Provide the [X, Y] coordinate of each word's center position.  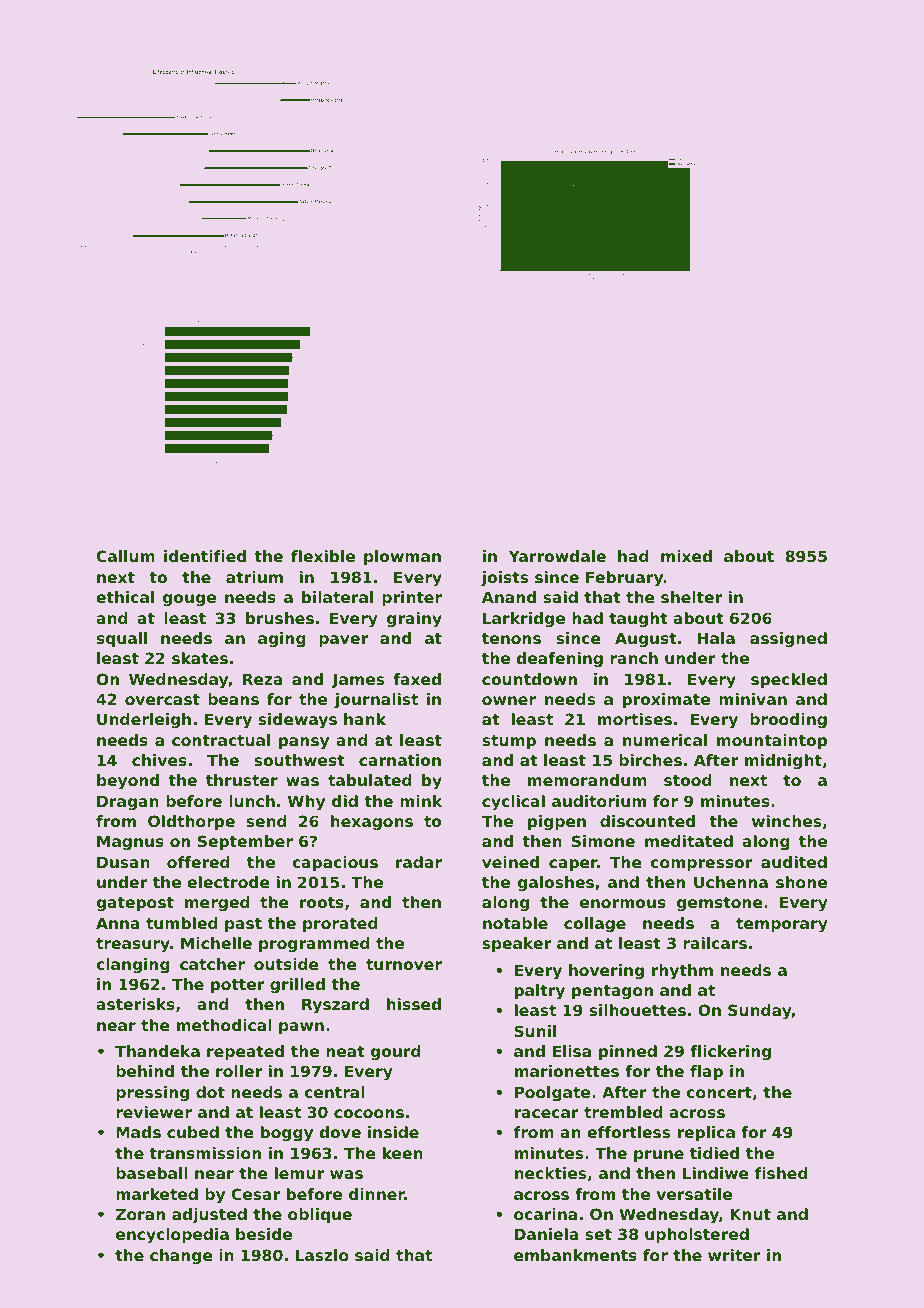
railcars [715, 943]
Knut [750, 1214]
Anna [118, 923]
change [181, 1257]
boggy [287, 1134]
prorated [340, 924]
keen [403, 1153]
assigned [788, 640]
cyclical [513, 803]
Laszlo [322, 1255]
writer [734, 1255]
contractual [221, 740]
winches [786, 821]
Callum [126, 556]
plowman [402, 557]
